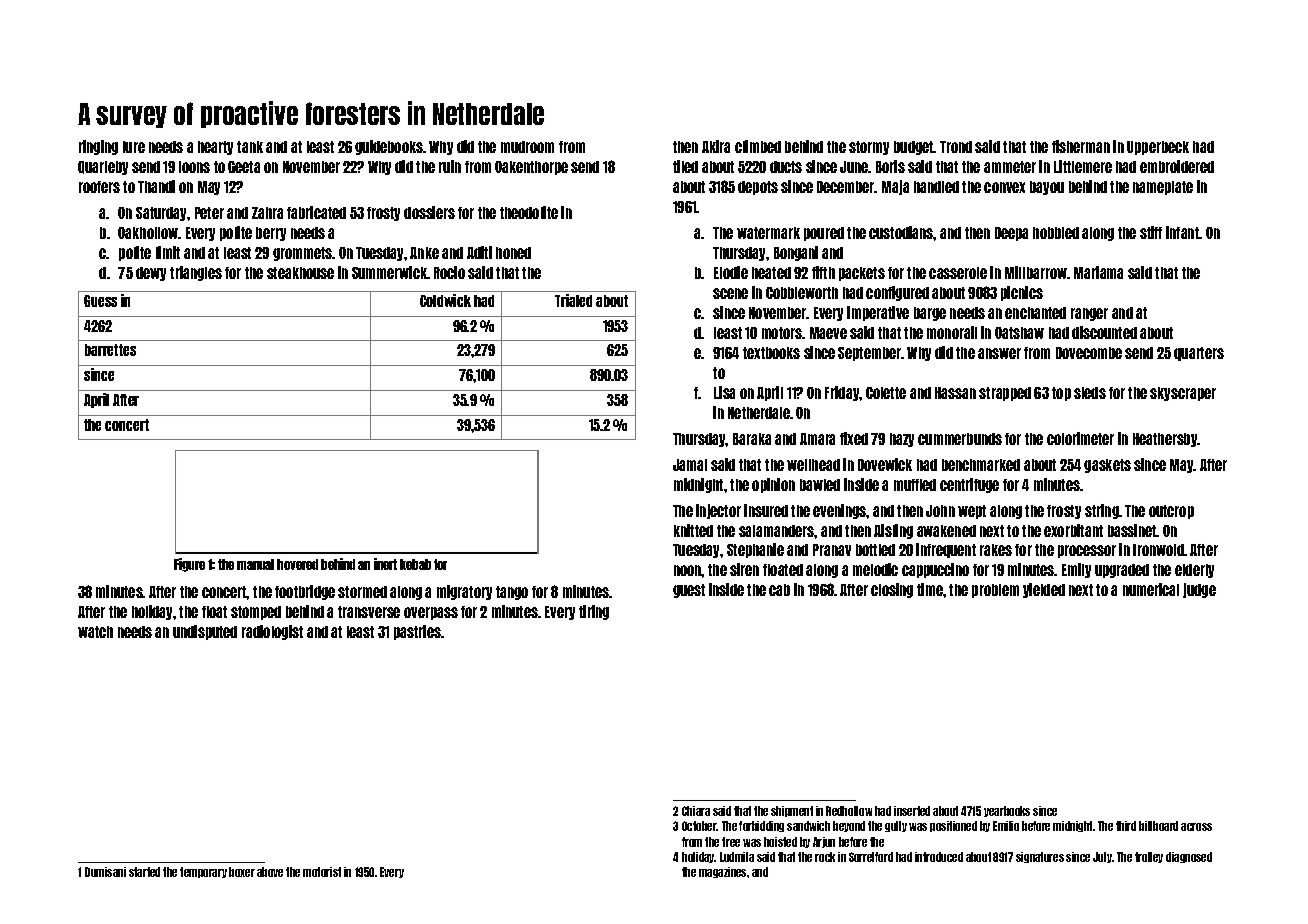 The image size is (1308, 924). I want to click on Lisa, so click(724, 392).
